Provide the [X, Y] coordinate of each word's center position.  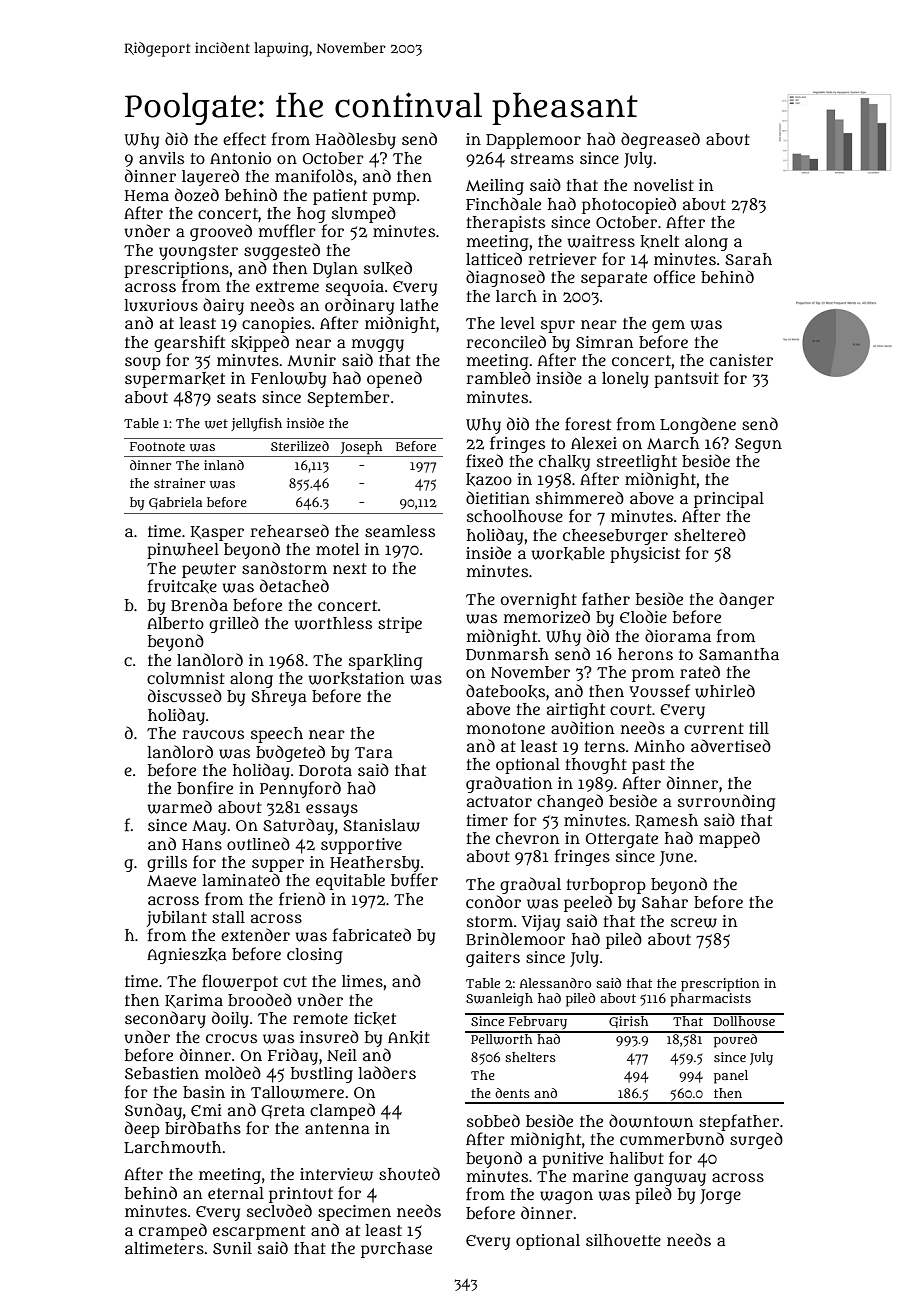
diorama [678, 635]
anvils [161, 158]
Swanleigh [499, 1000]
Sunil [232, 1248]
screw [694, 923]
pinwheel [183, 551]
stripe [400, 625]
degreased [660, 140]
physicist [645, 555]
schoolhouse [515, 516]
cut [295, 981]
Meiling [495, 187]
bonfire [205, 788]
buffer [414, 880]
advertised [731, 745]
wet [216, 424]
